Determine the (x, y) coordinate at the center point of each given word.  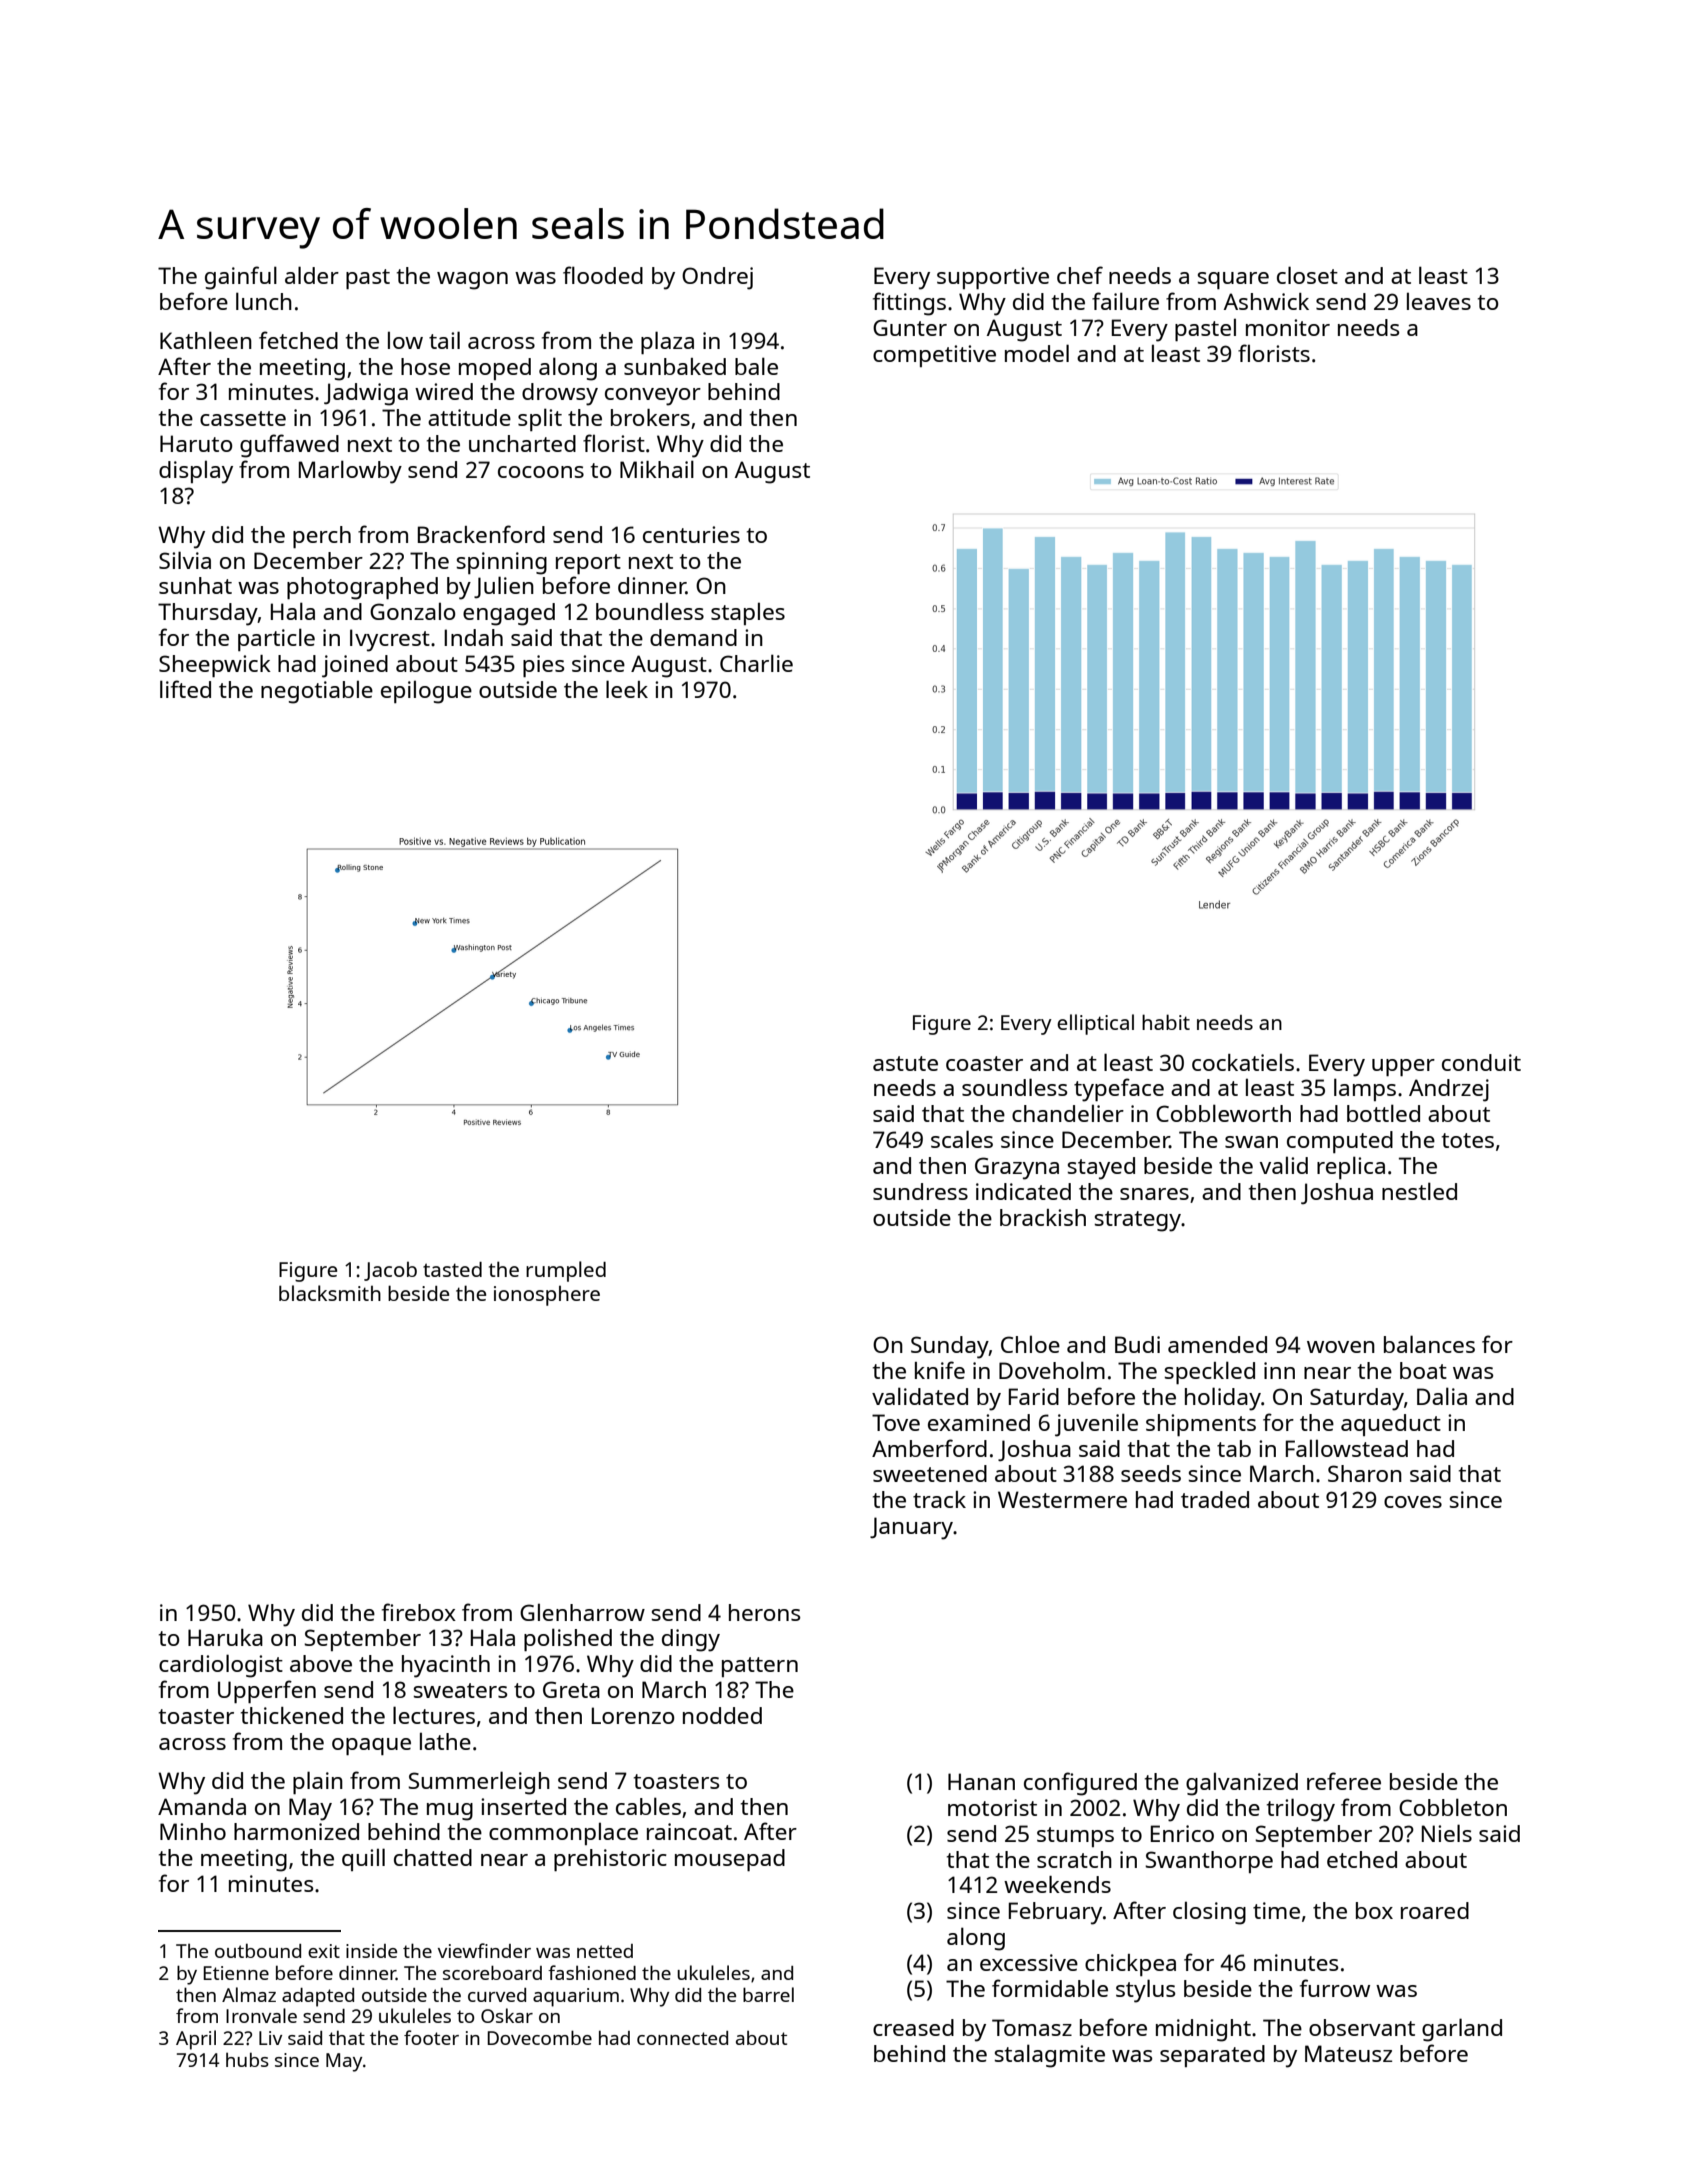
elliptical (1095, 1024)
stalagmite (1050, 2056)
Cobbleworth (1223, 1113)
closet (1307, 275)
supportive (993, 278)
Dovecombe (539, 2037)
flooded (603, 275)
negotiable (317, 692)
